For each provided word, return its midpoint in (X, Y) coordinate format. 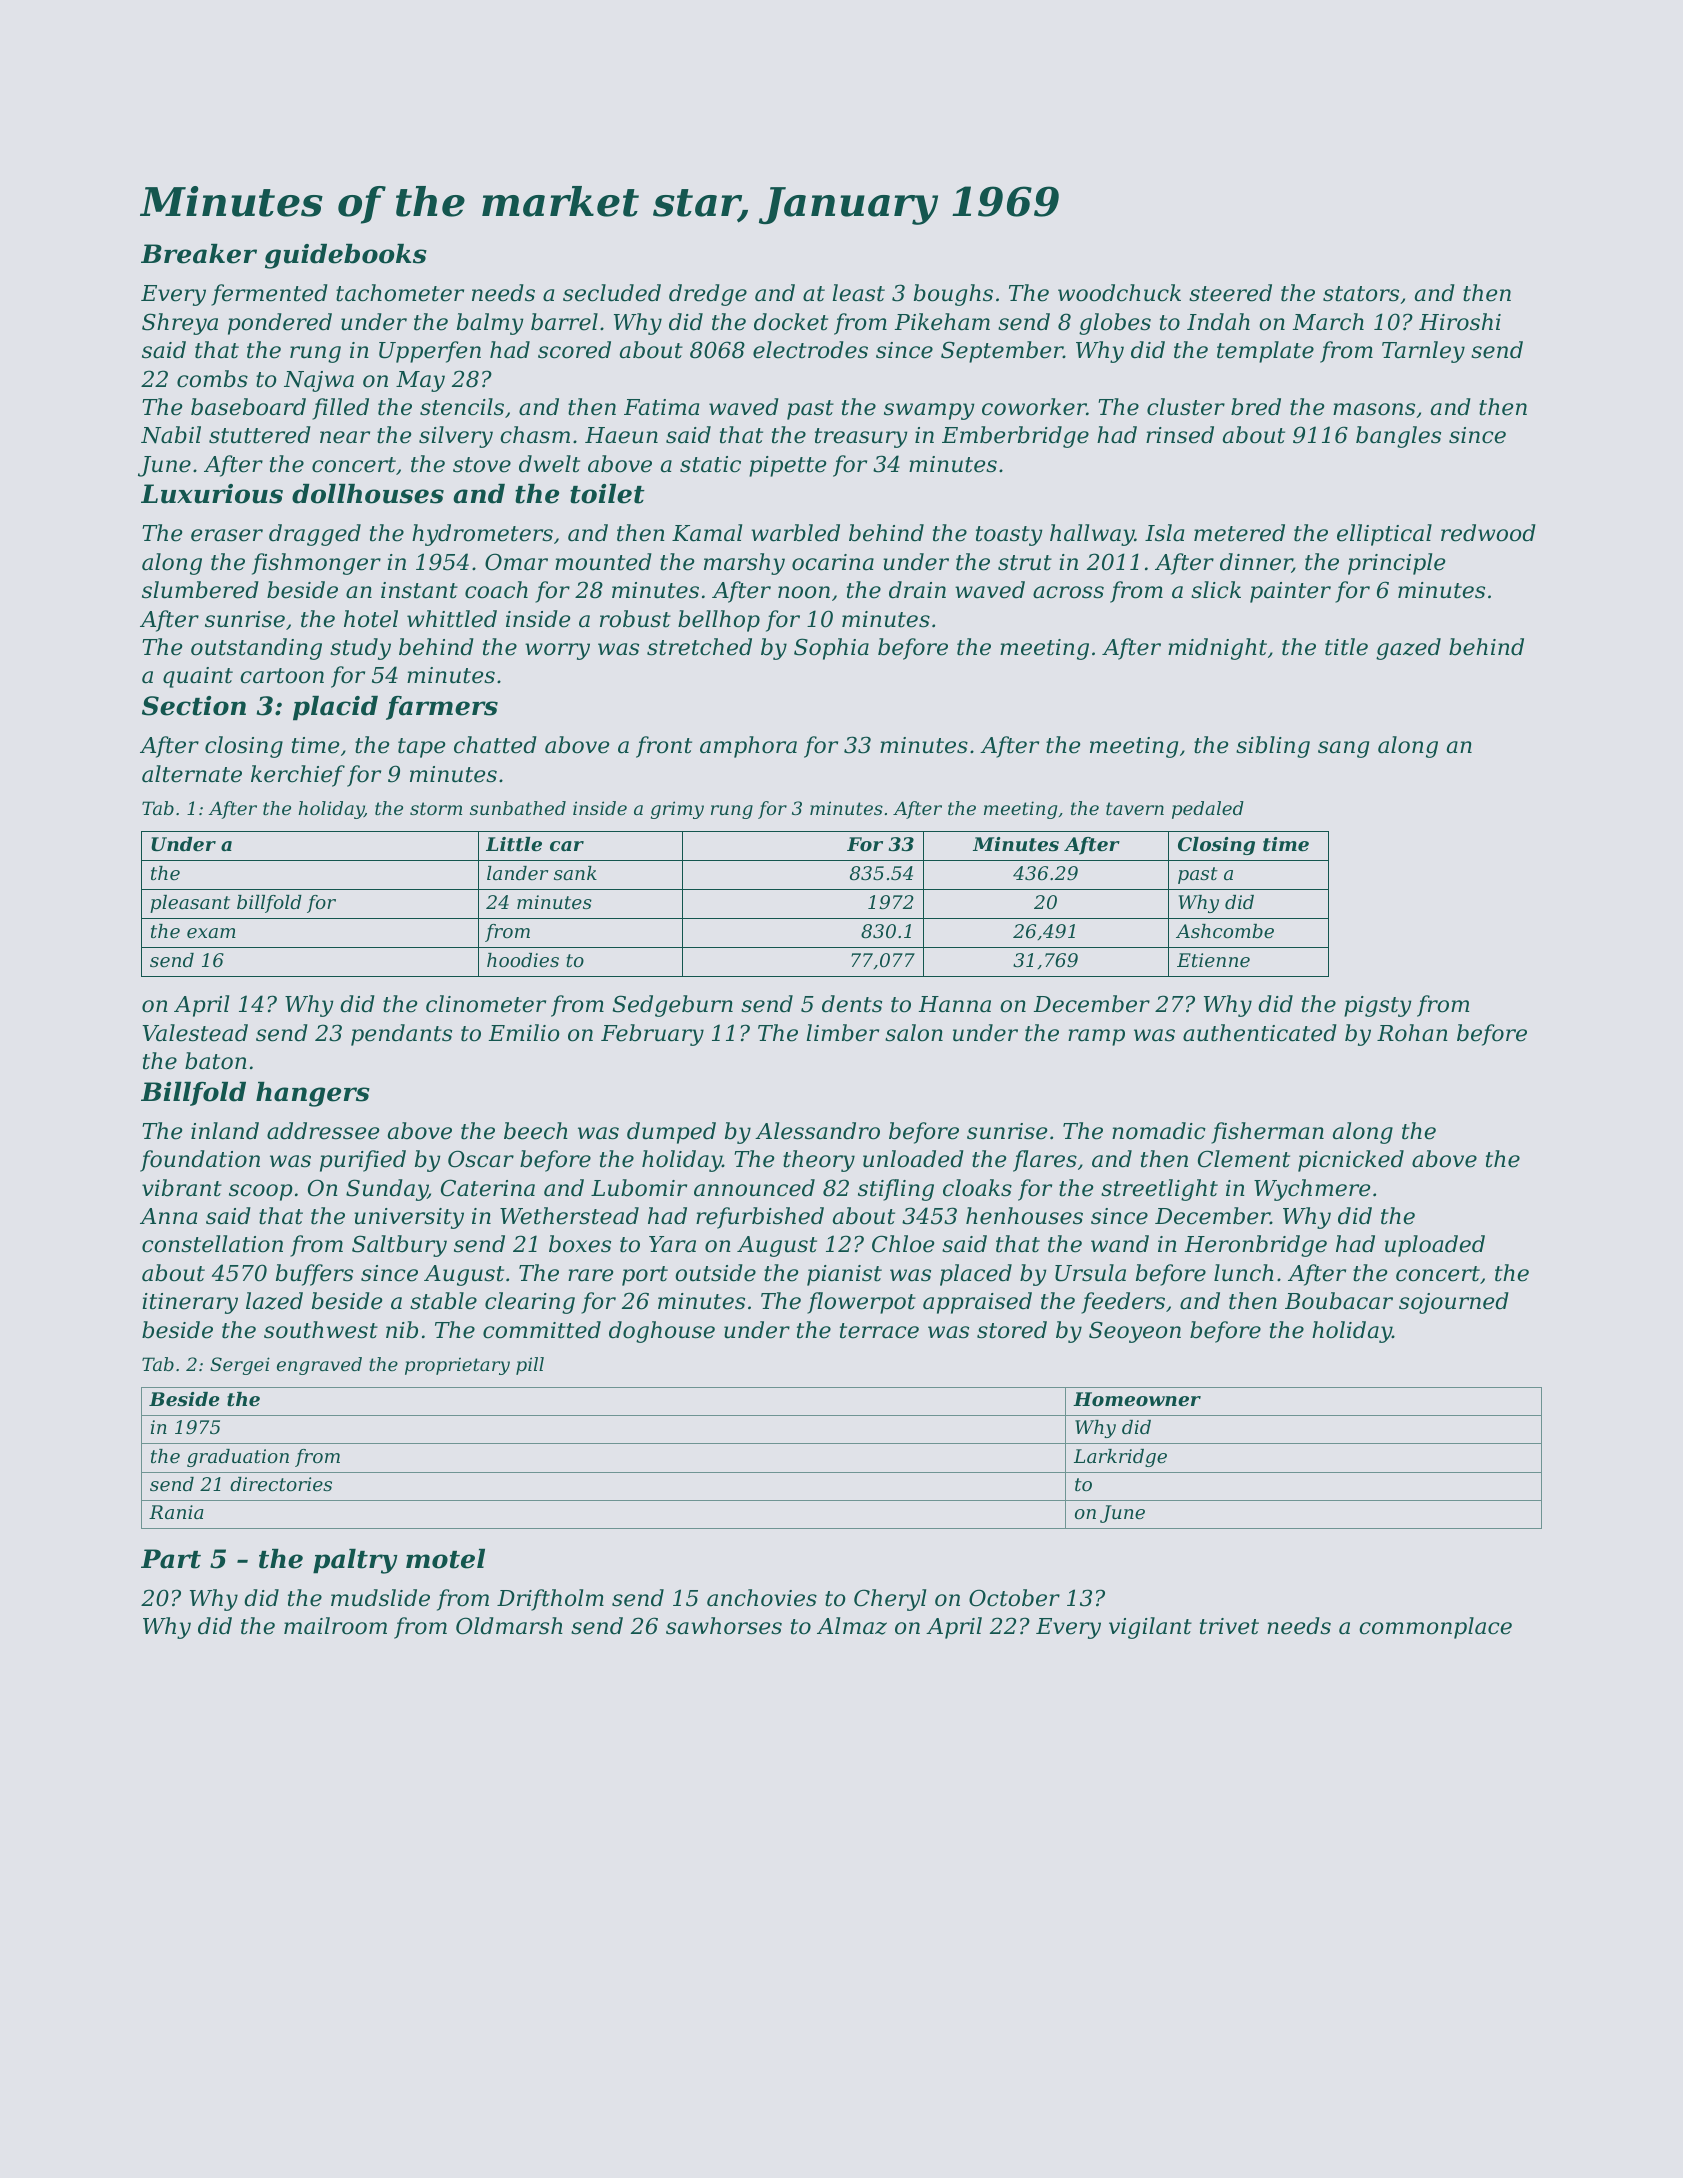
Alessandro (817, 1131)
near (345, 437)
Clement (1244, 1159)
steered (1230, 293)
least (858, 293)
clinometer (486, 1004)
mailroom (335, 1626)
